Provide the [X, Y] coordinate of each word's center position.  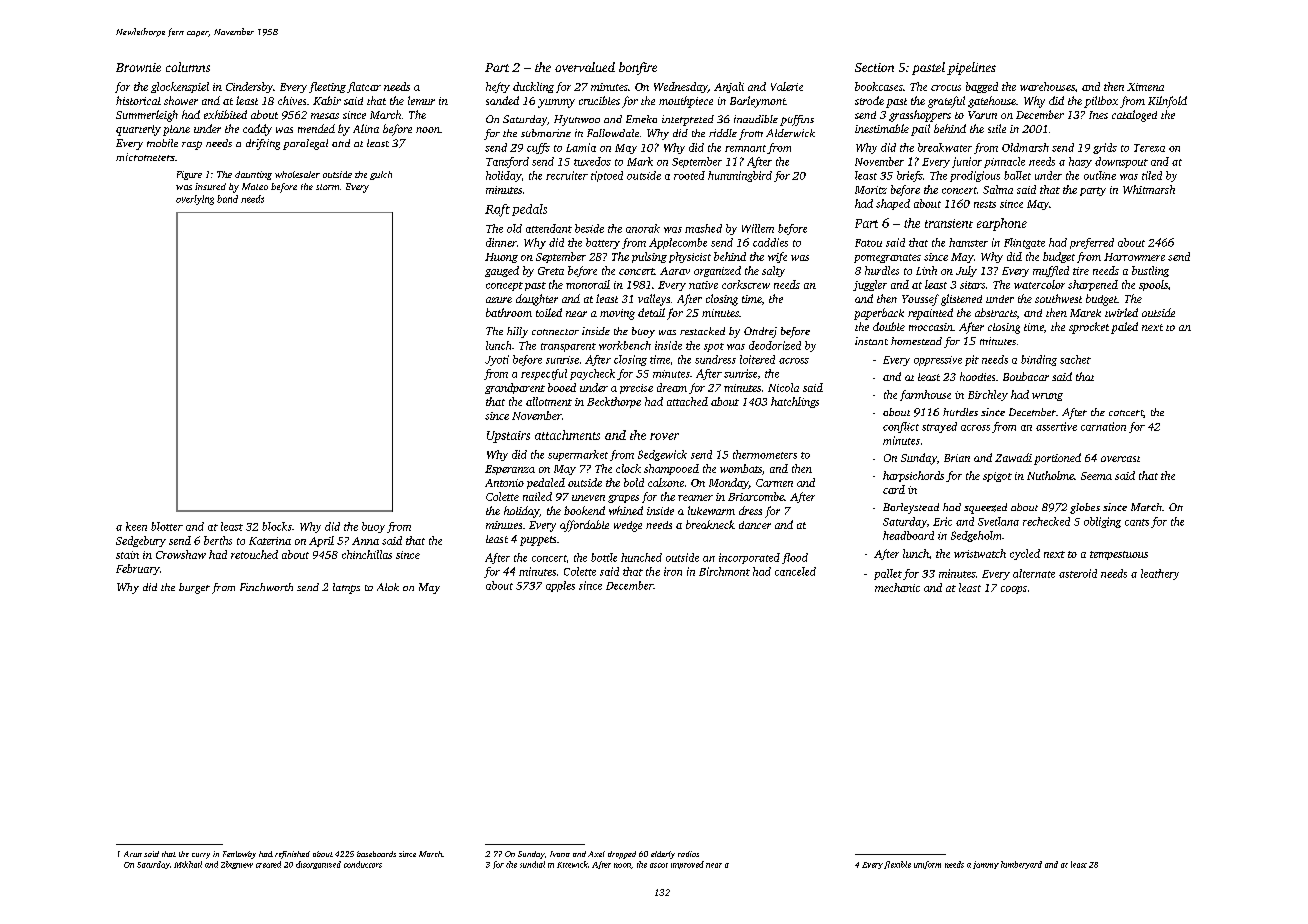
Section [874, 67]
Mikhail [188, 864]
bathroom [509, 312]
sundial [532, 864]
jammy [986, 865]
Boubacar [1026, 376]
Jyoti [497, 360]
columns [188, 67]
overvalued [585, 67]
